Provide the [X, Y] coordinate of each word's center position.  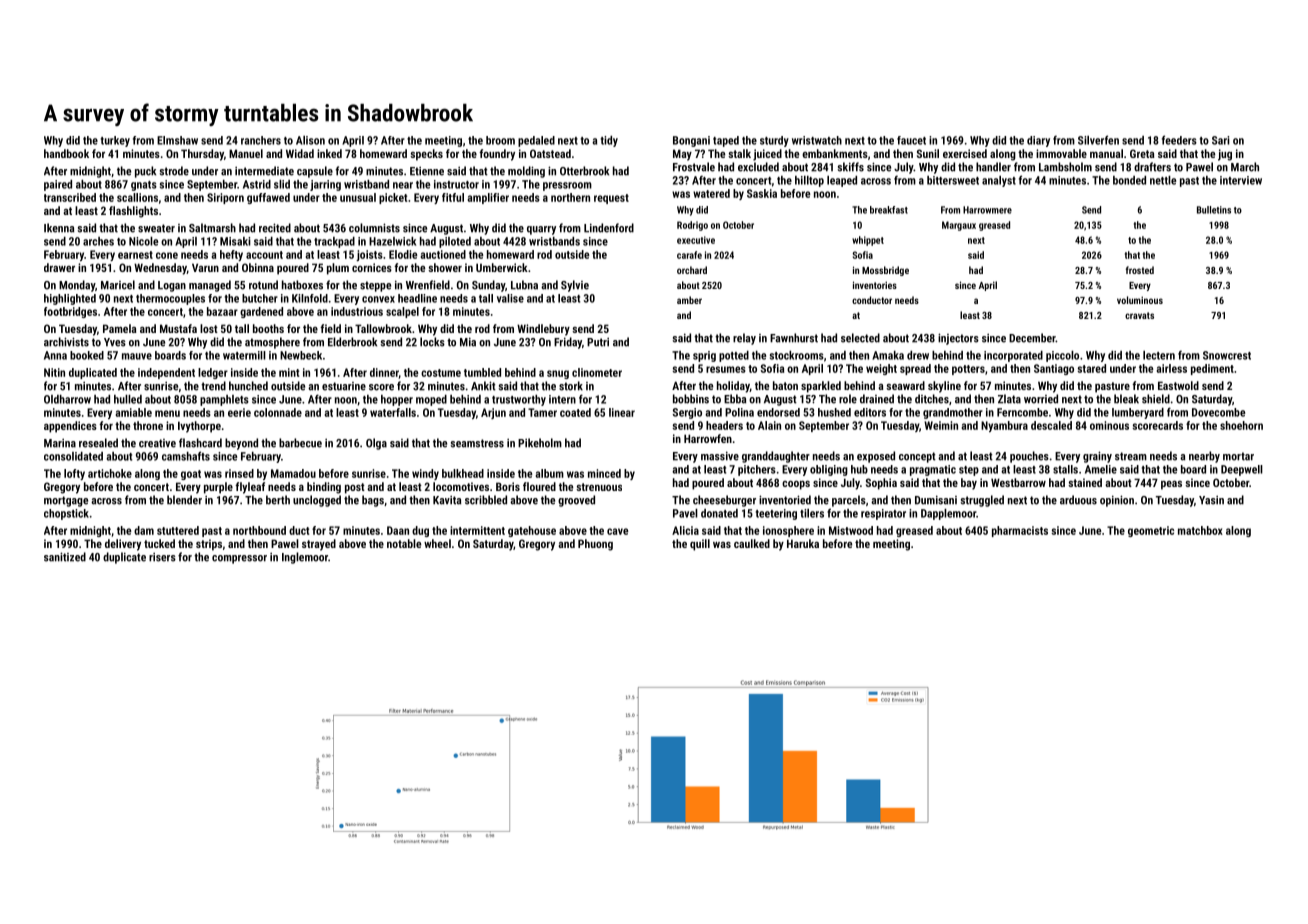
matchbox [1200, 530]
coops [796, 485]
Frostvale [694, 167]
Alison [310, 140]
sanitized [65, 557]
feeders [1179, 140]
